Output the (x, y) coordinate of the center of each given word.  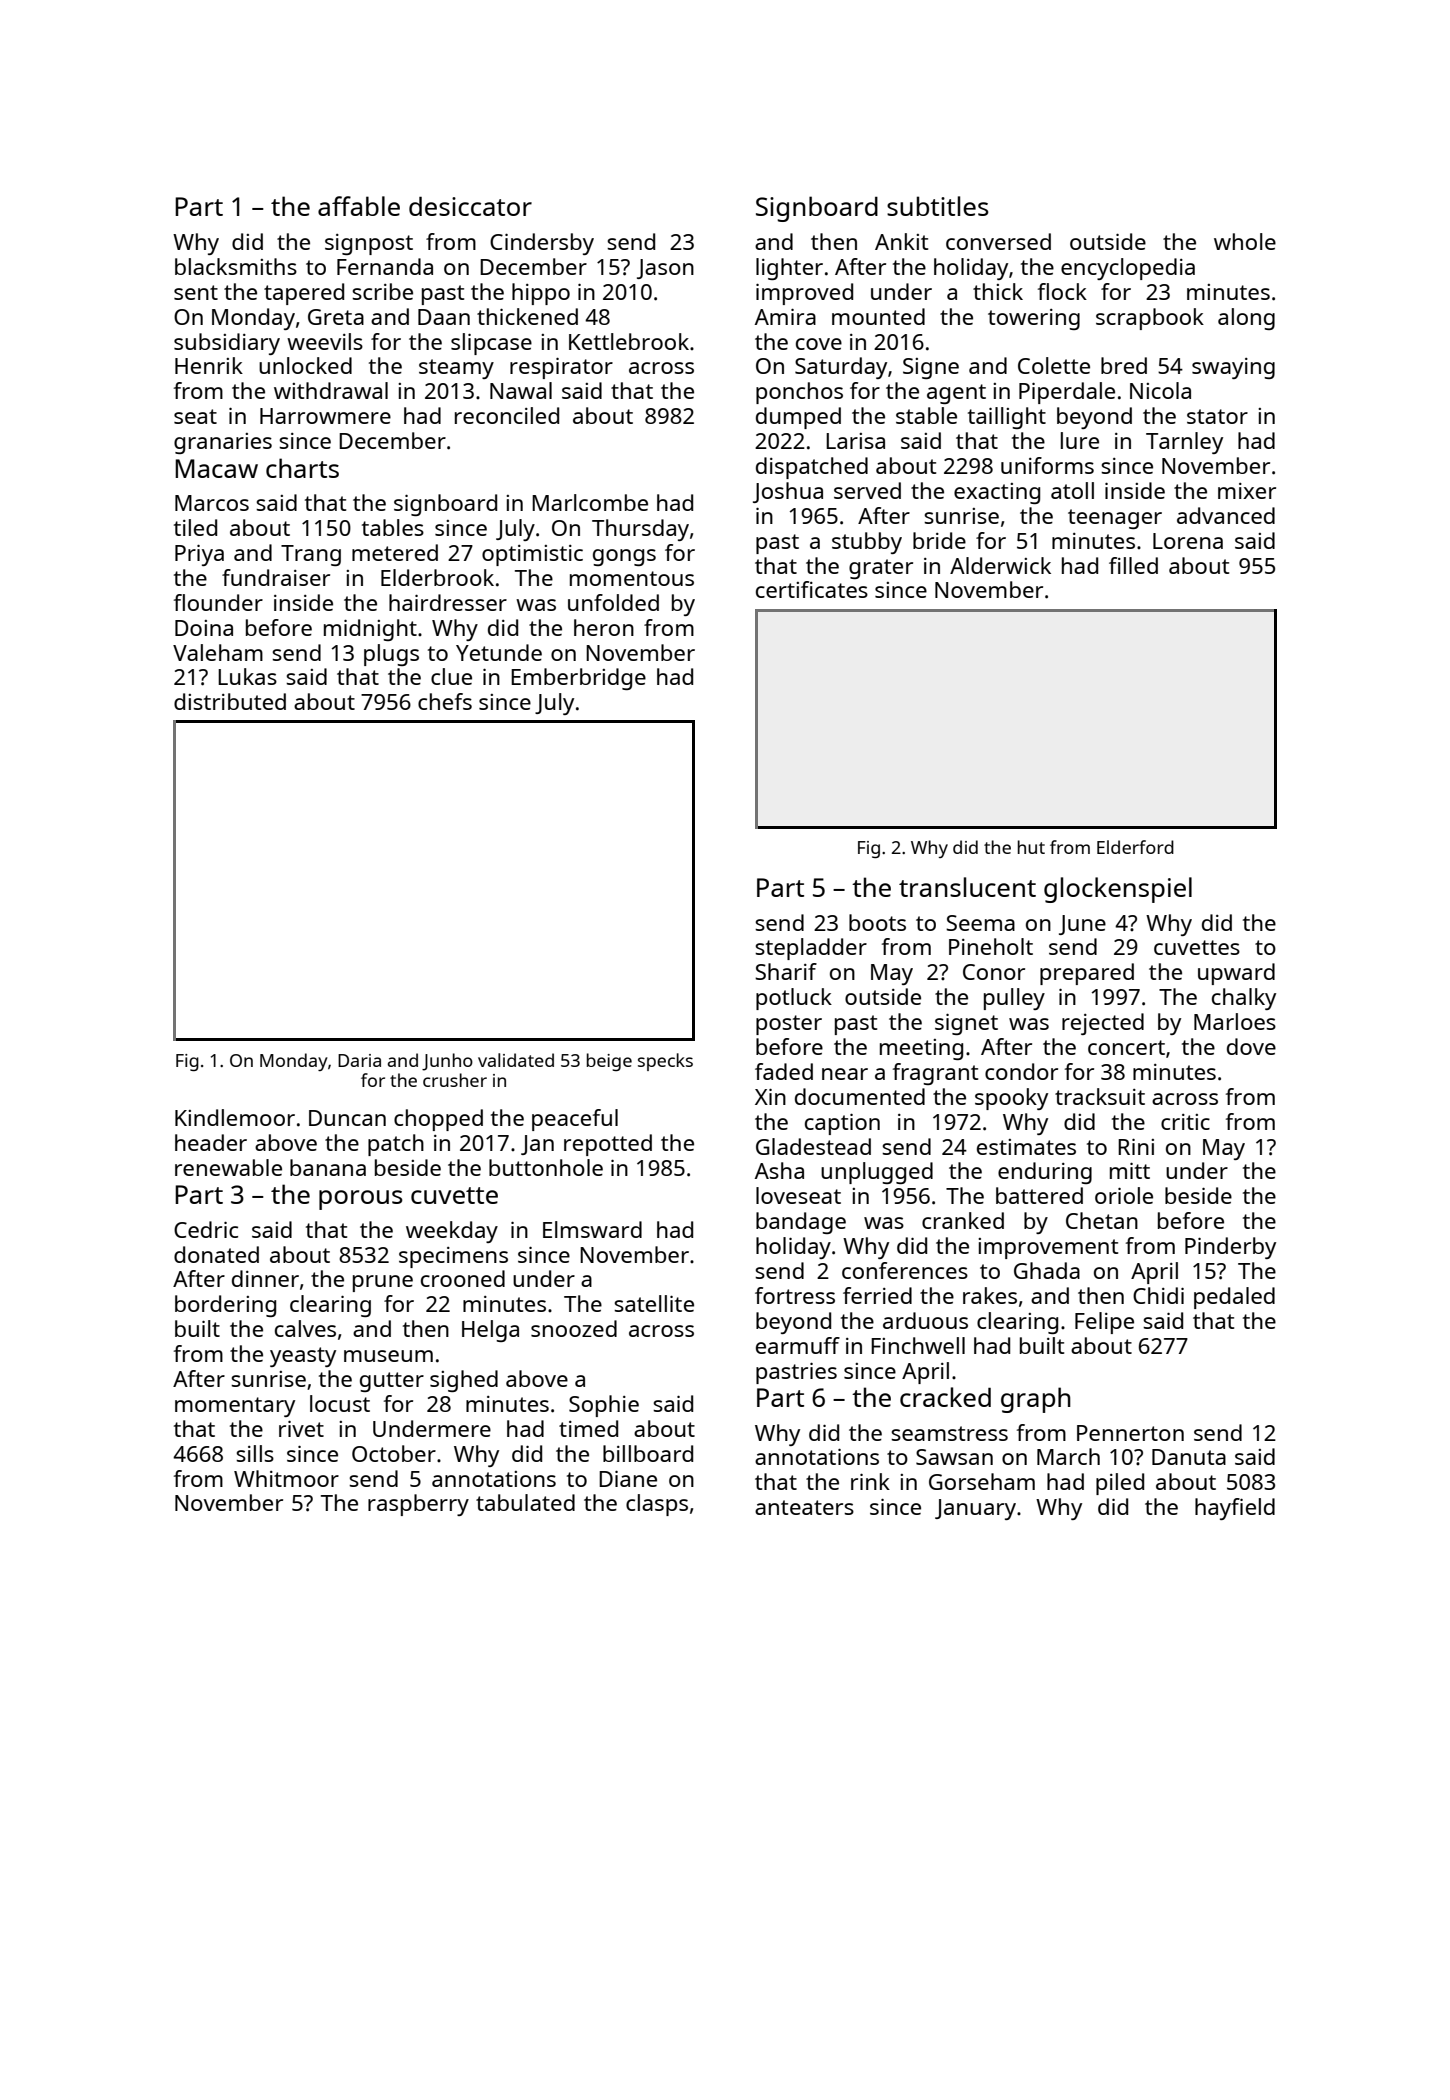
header (211, 1142)
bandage (801, 1223)
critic (1185, 1122)
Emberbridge (578, 679)
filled (1133, 565)
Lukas (247, 676)
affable (359, 206)
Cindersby (542, 244)
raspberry (418, 1505)
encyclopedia (1128, 269)
